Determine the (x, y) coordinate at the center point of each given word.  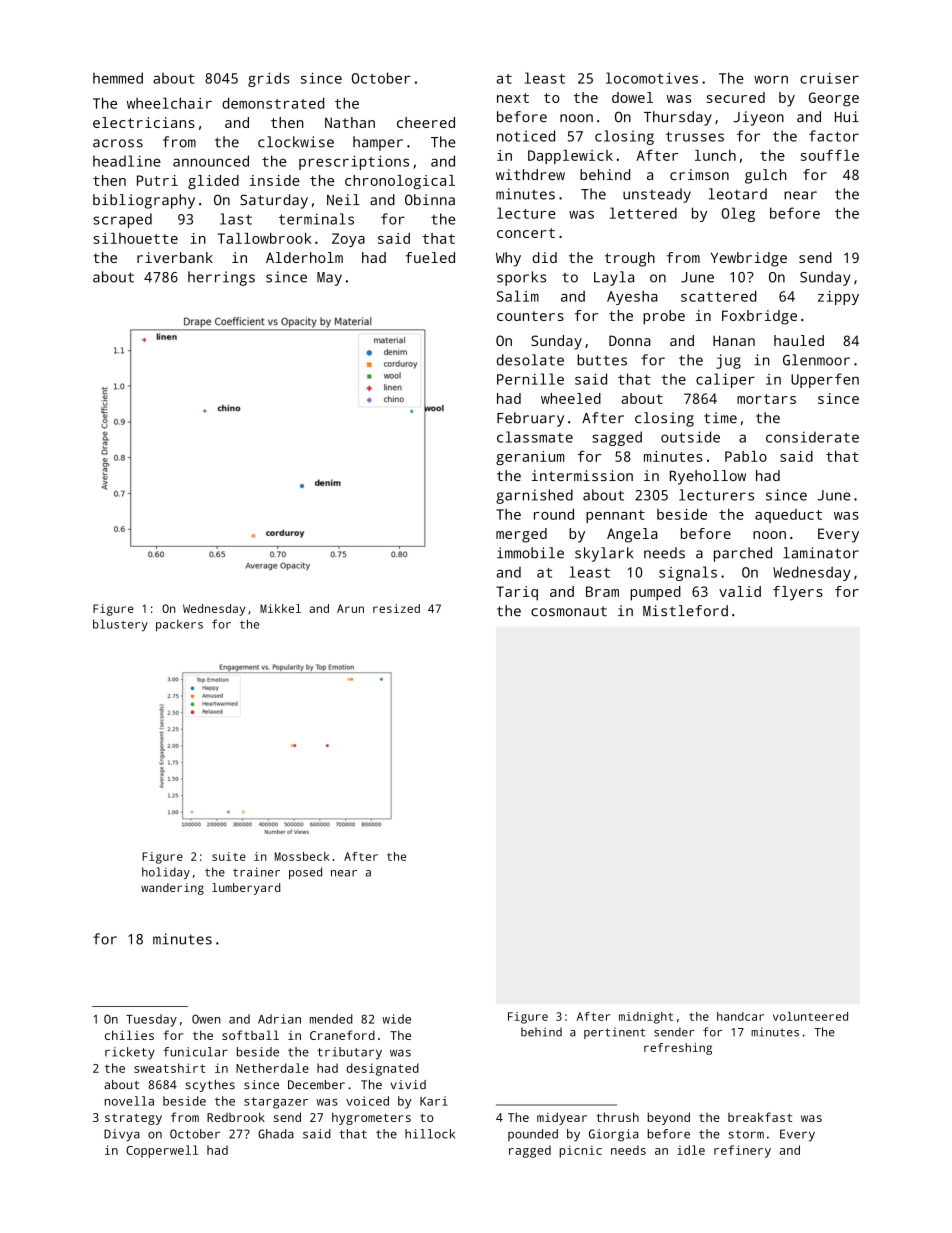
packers (179, 625)
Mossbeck (302, 856)
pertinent (614, 1033)
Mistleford (685, 611)
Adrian (279, 1019)
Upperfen (825, 380)
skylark (604, 554)
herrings (221, 278)
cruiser (829, 78)
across (118, 143)
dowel (632, 97)
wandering (172, 889)
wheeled (571, 398)
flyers (798, 593)
